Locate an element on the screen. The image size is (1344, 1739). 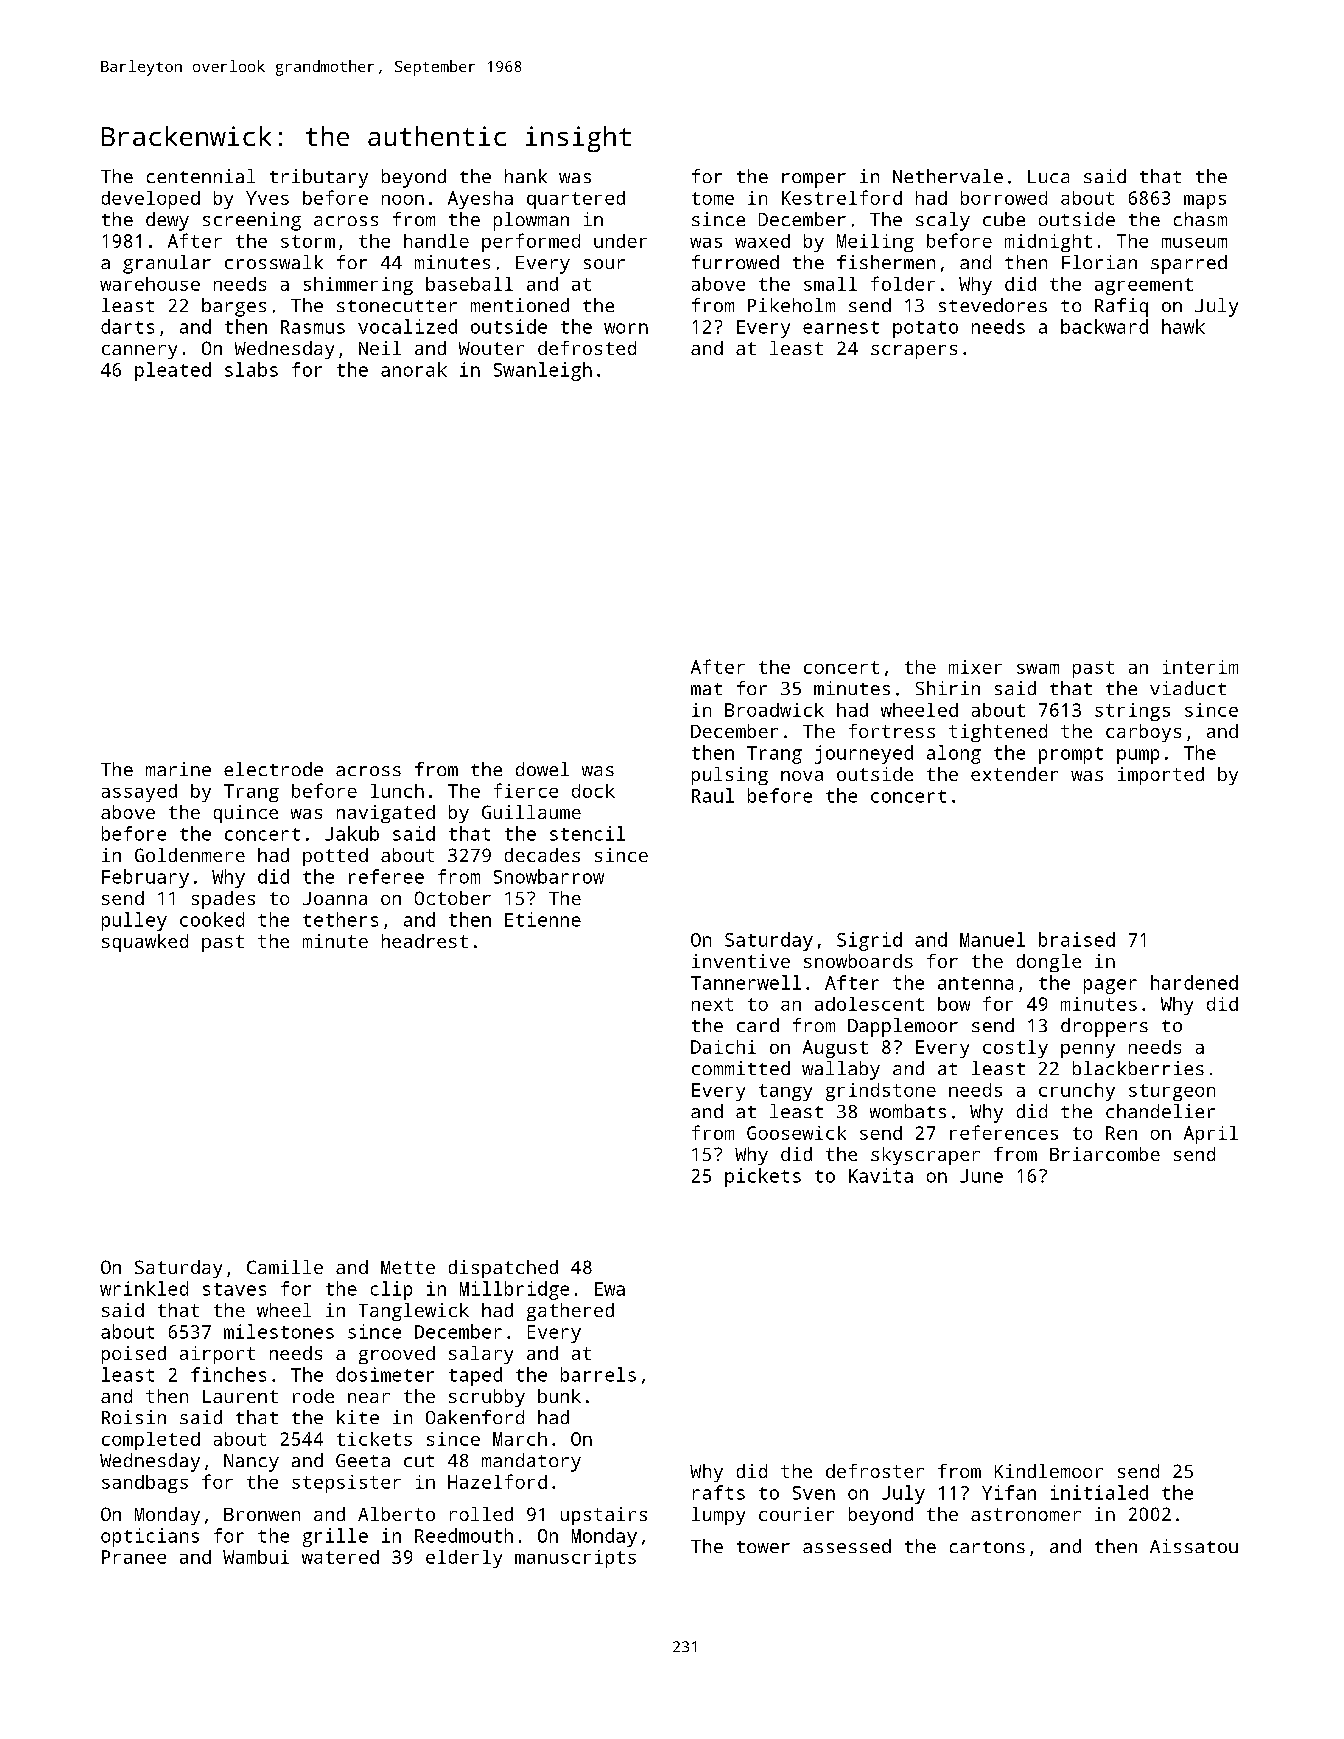
imported is located at coordinates (1161, 776).
